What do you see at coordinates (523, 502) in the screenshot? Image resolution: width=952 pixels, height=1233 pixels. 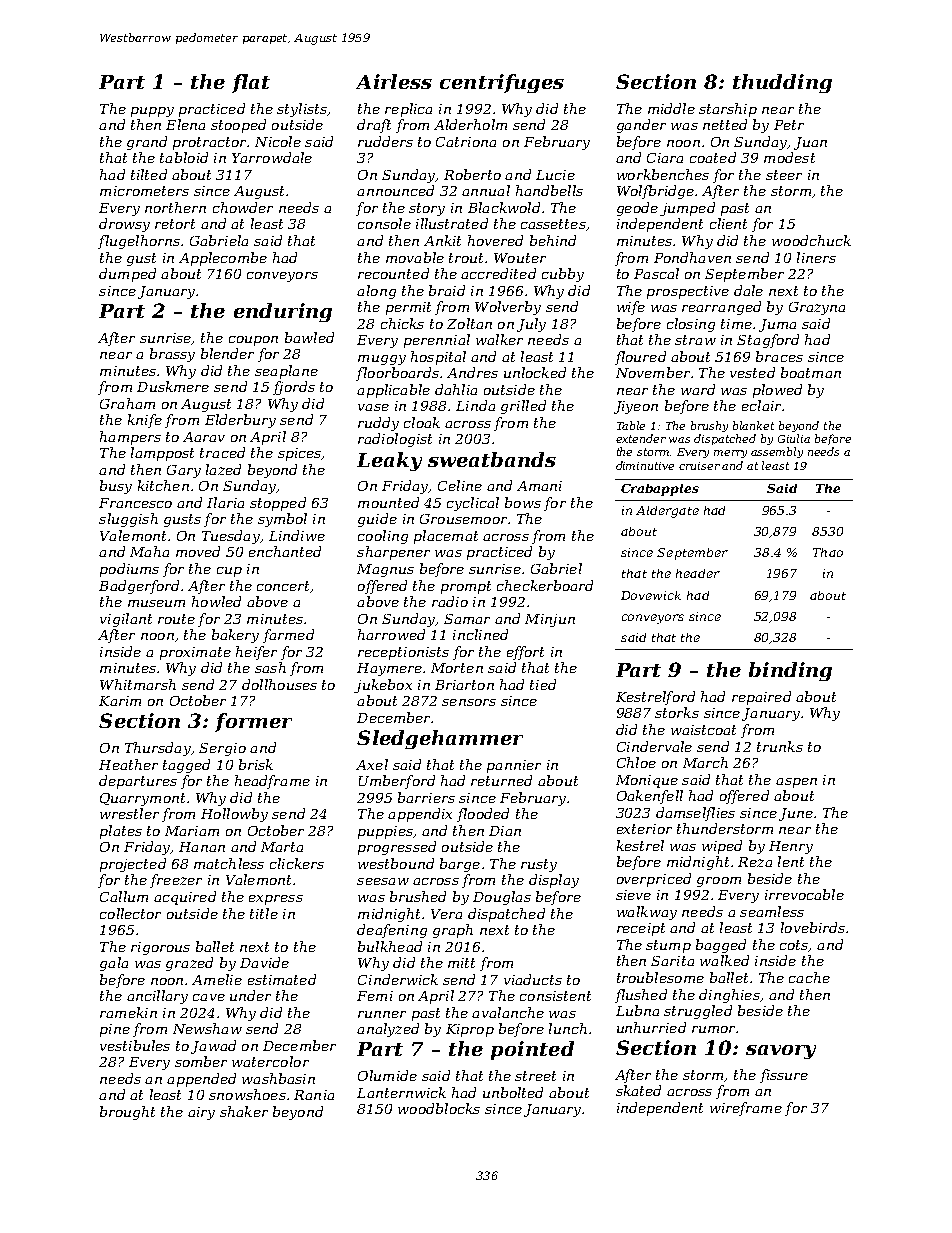 I see `bows` at bounding box center [523, 502].
